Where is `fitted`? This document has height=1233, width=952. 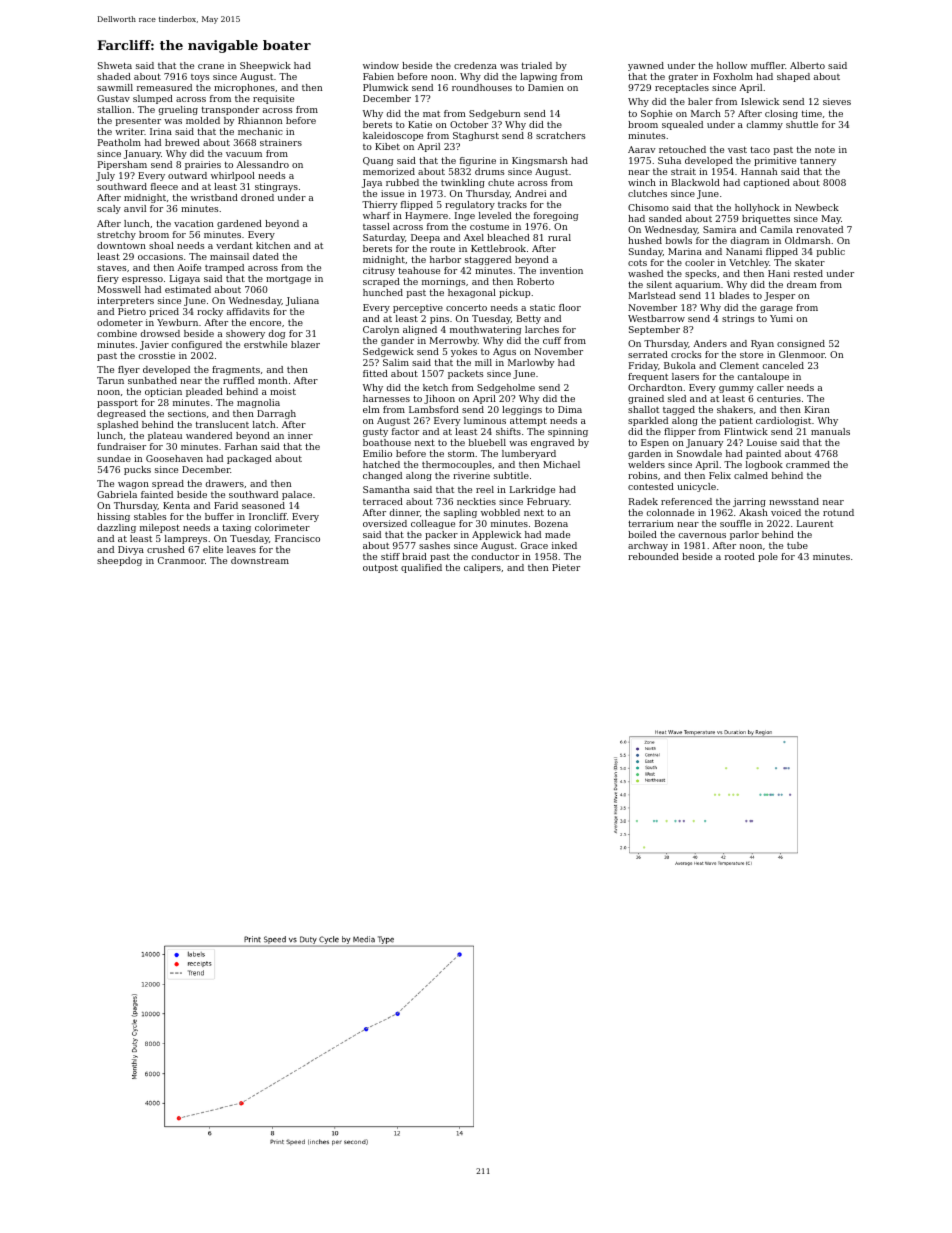
fitted is located at coordinates (375, 373).
